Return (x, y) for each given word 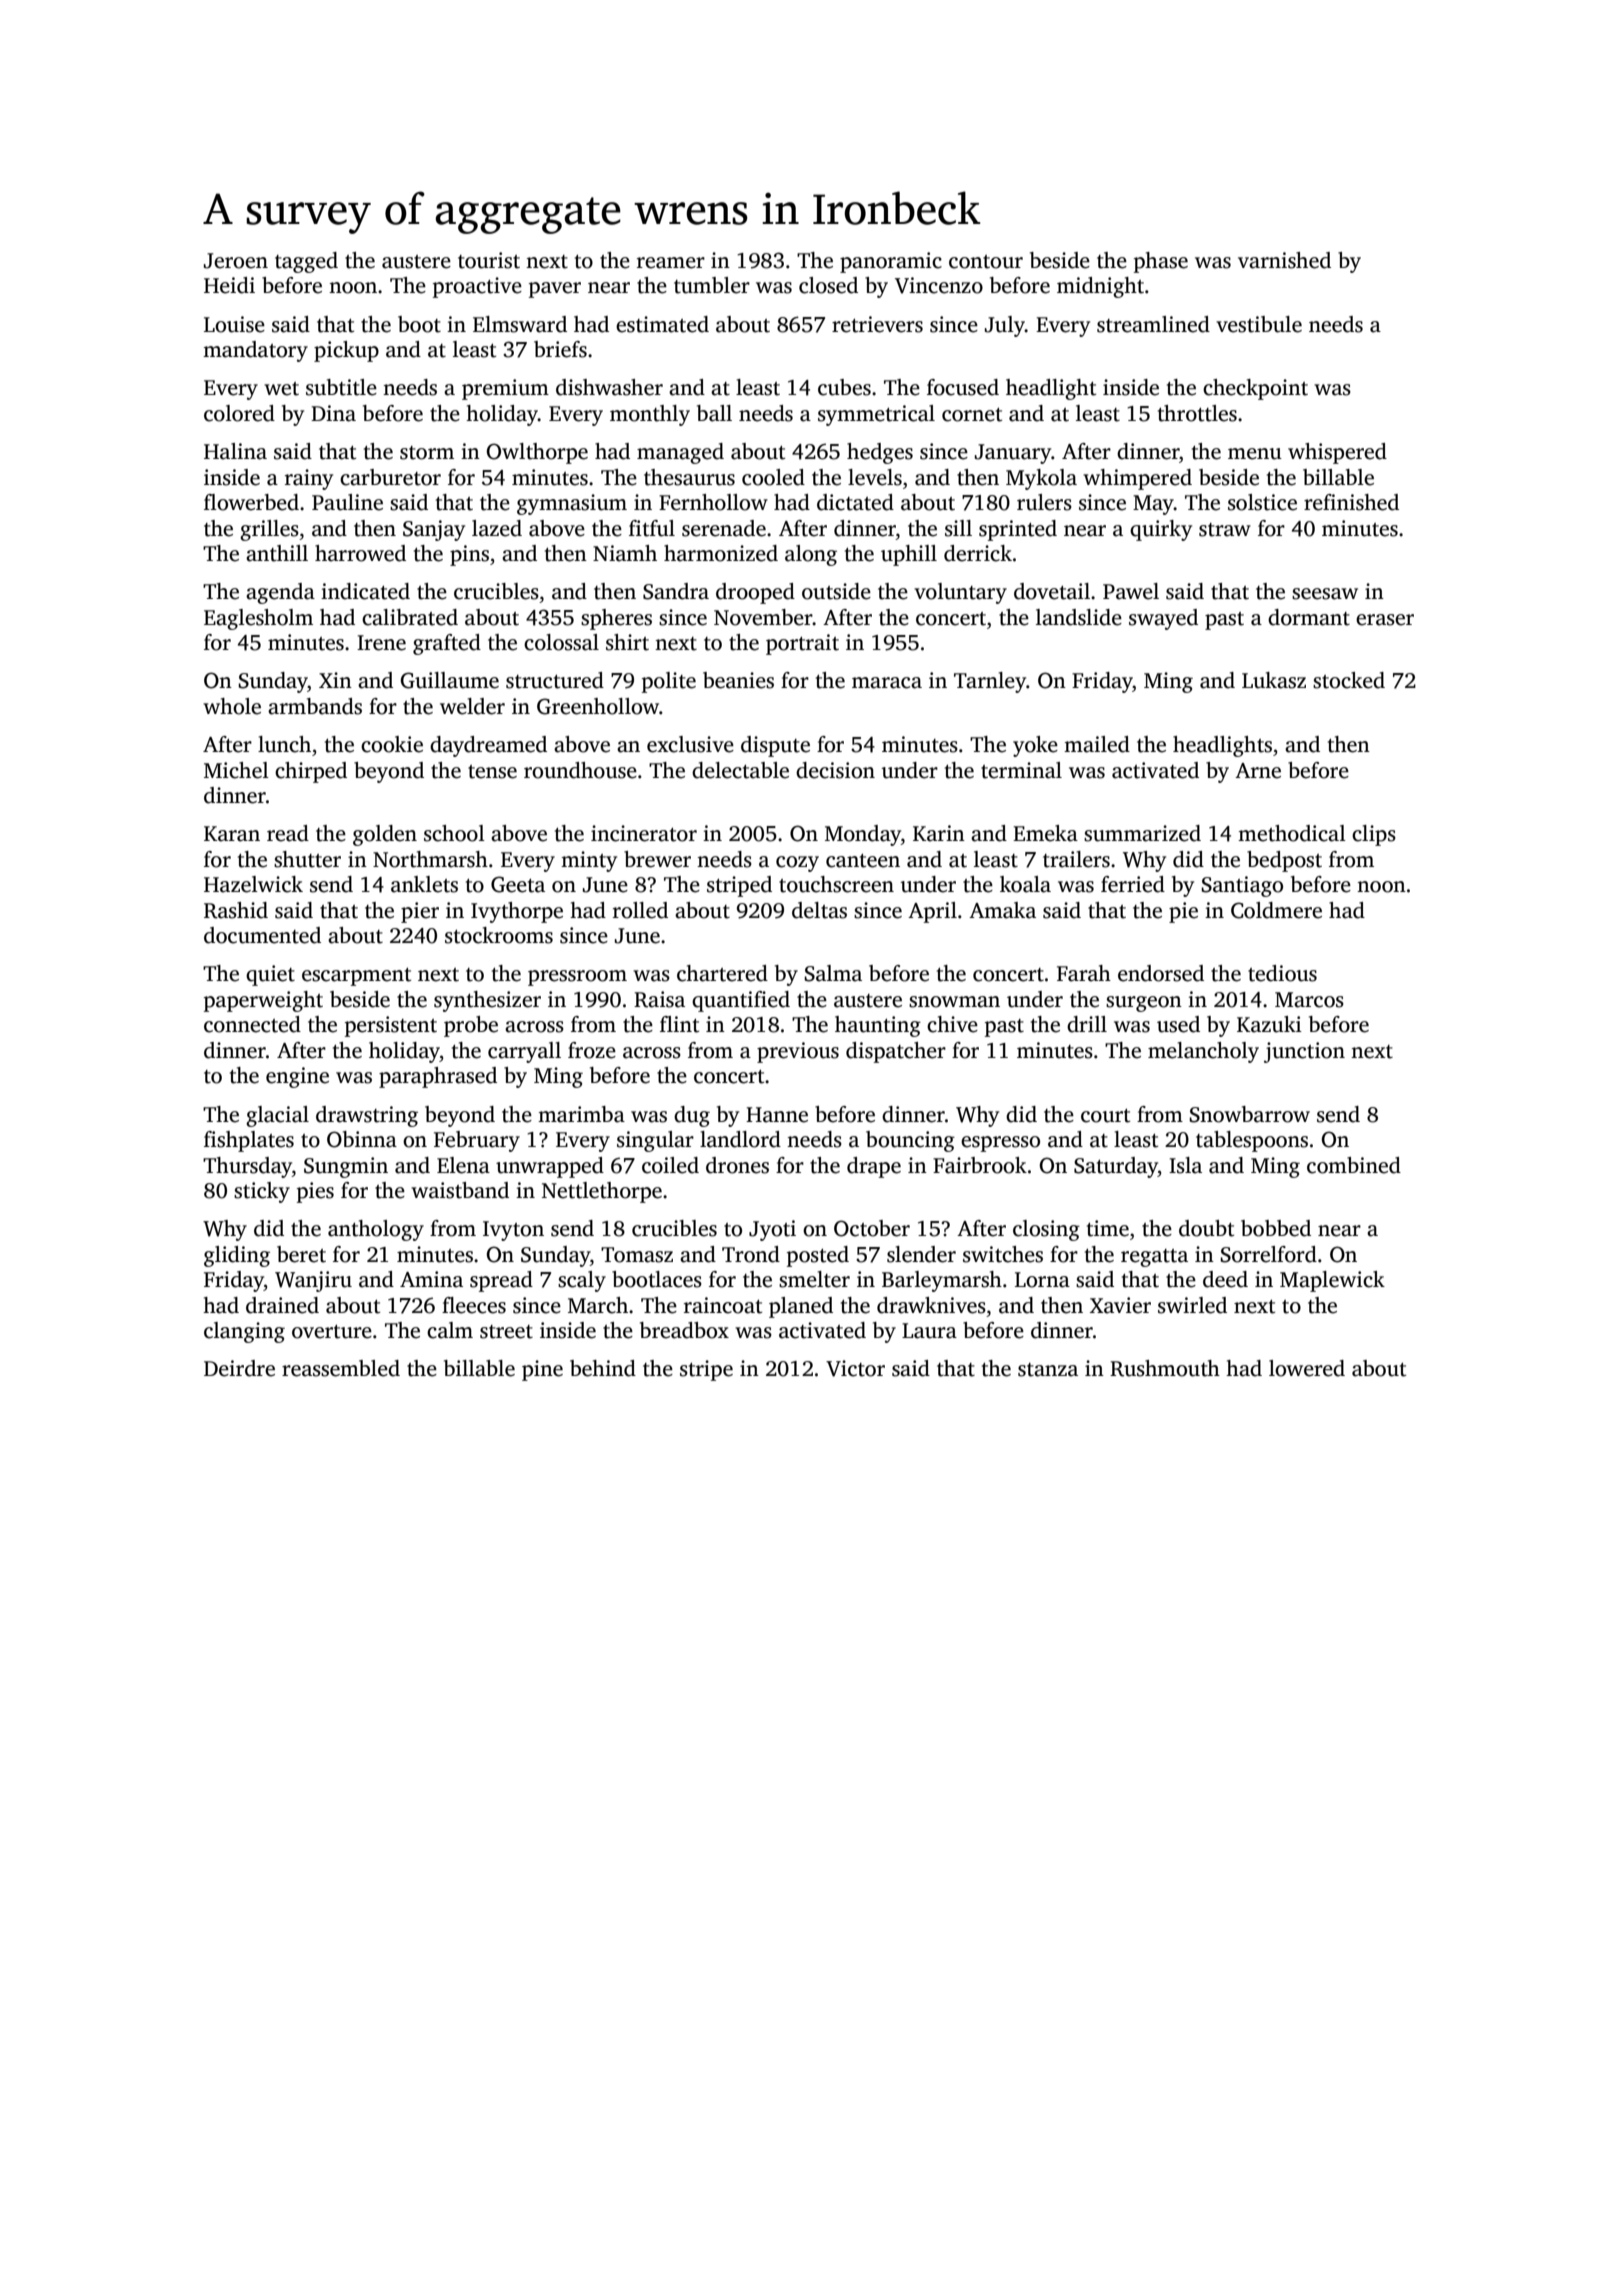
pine (542, 1370)
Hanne (777, 1115)
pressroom (577, 978)
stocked (1349, 680)
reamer (671, 263)
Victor (855, 1368)
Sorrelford (1268, 1254)
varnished (1284, 260)
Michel (236, 770)
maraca (887, 683)
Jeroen (236, 261)
